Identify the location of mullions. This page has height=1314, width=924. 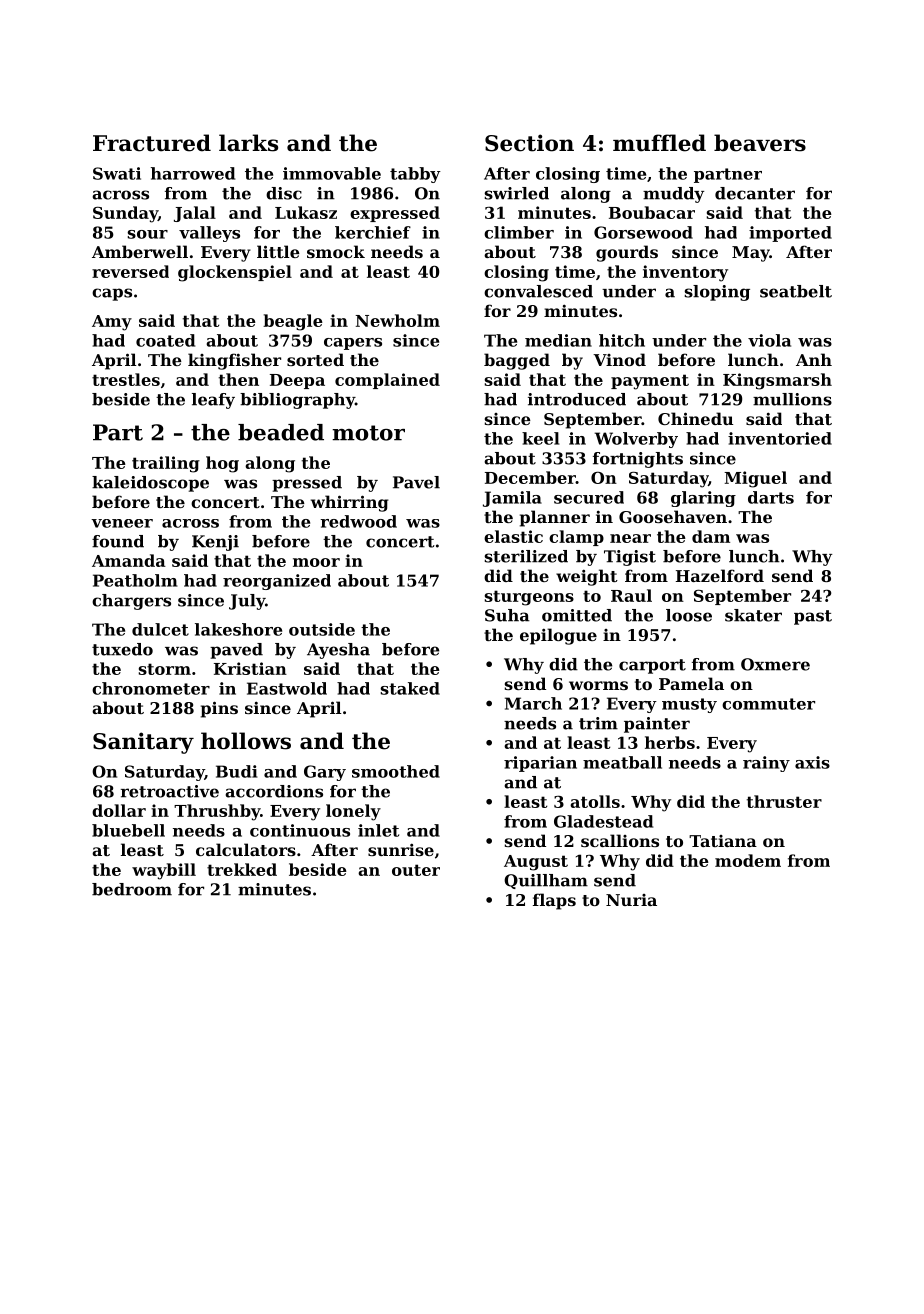
(792, 399).
